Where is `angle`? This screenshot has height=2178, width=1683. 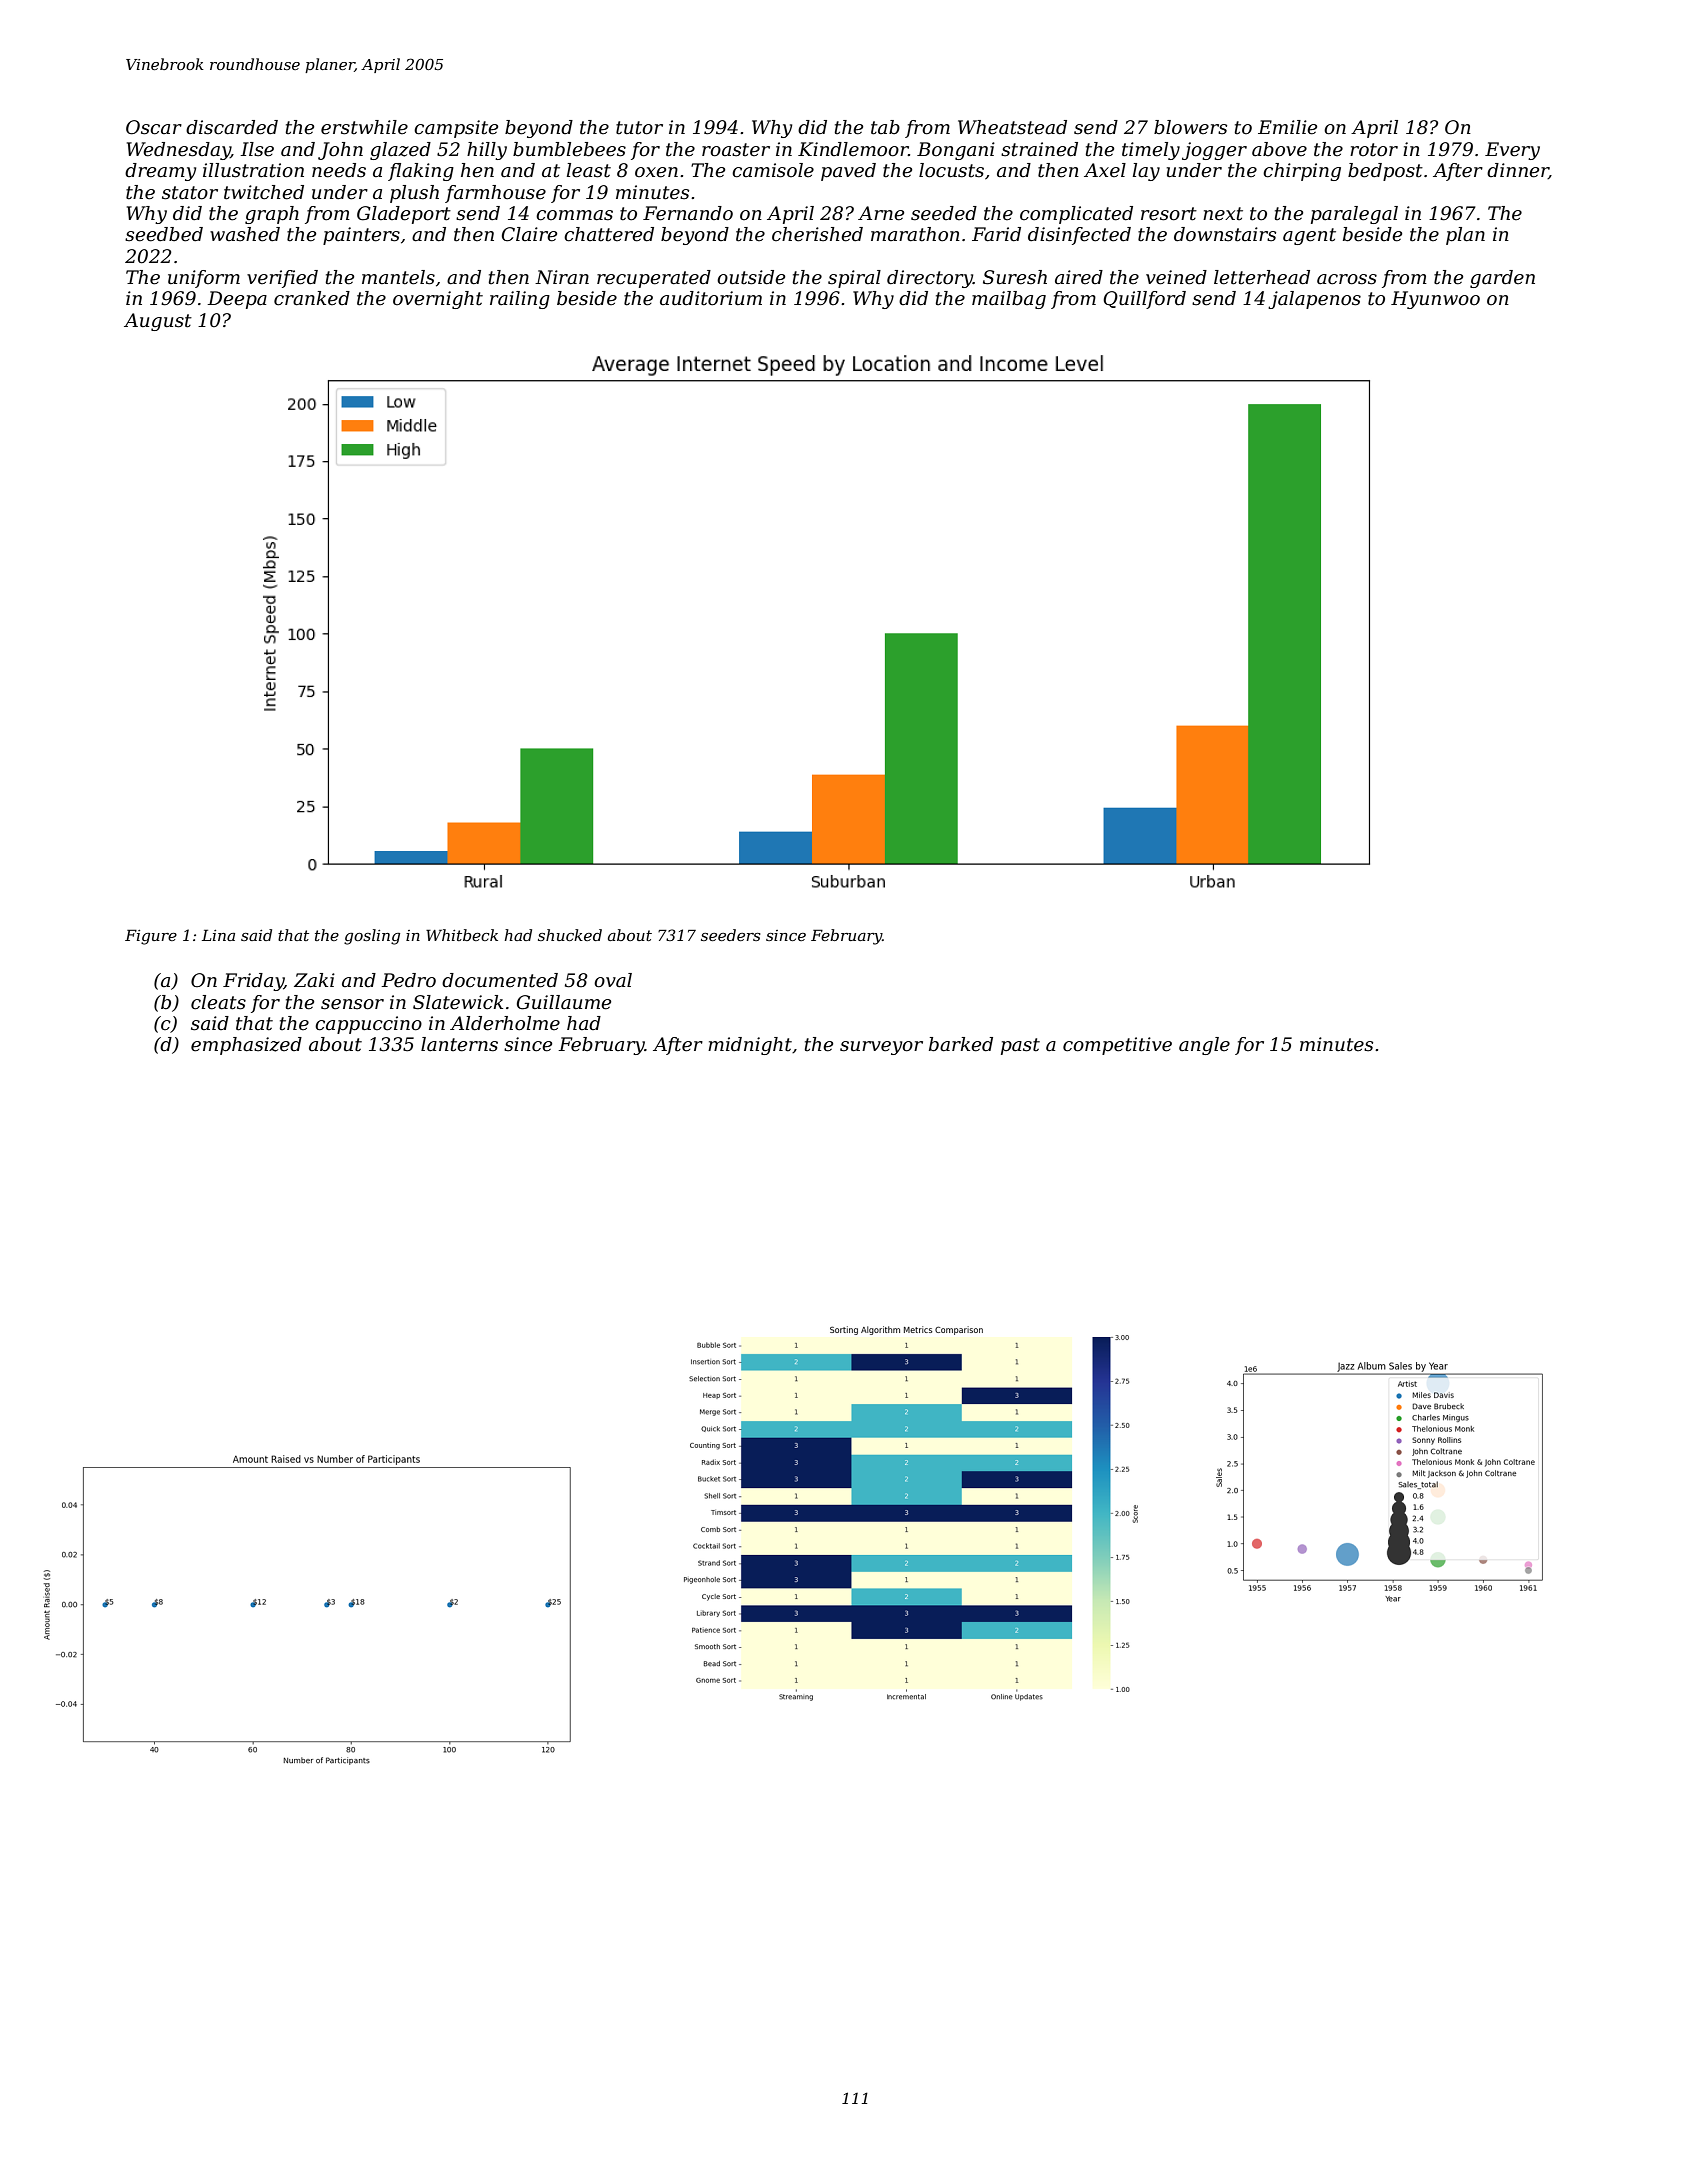
angle is located at coordinates (1204, 1046).
